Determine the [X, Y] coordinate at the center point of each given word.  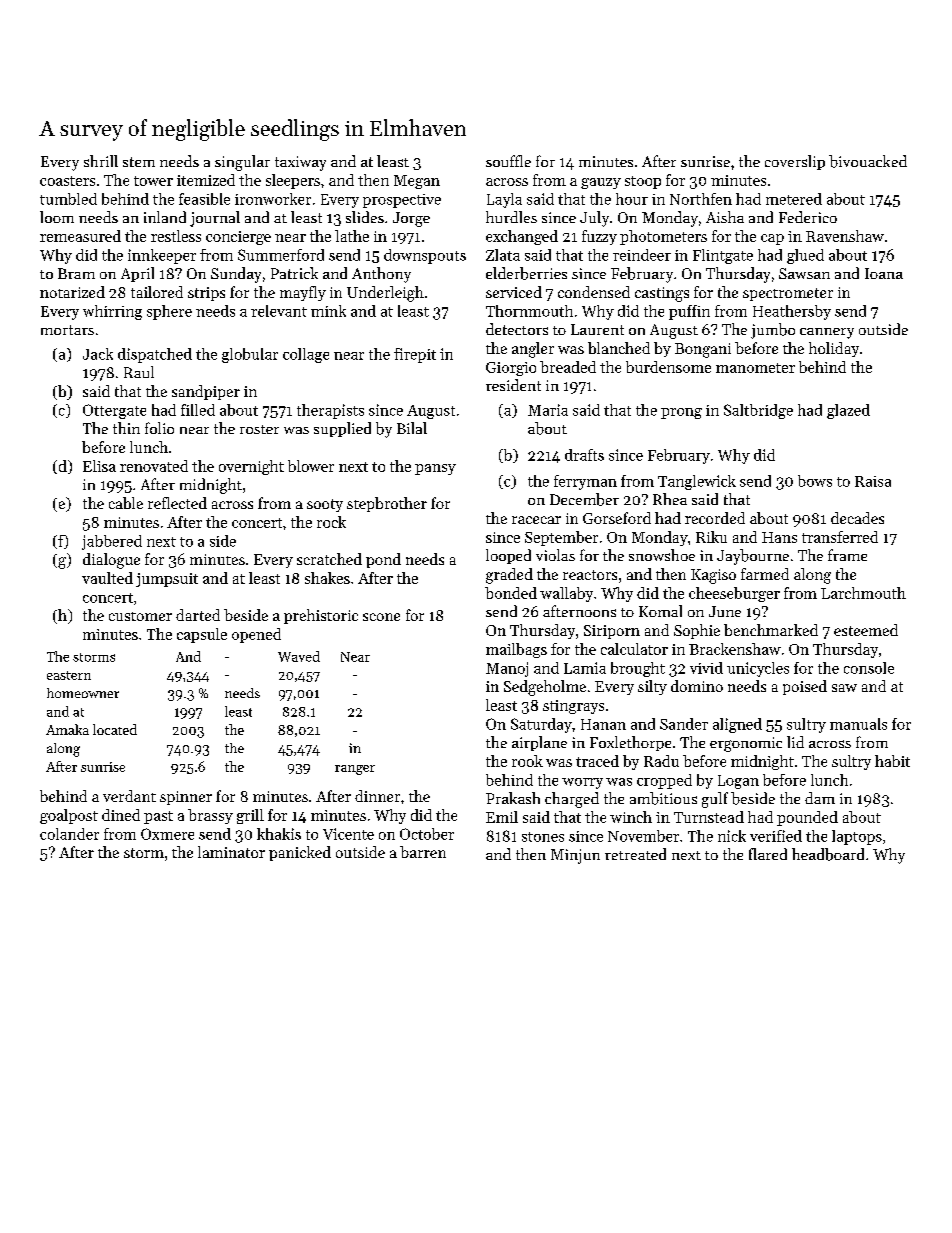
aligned [737, 725]
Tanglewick [697, 482]
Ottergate [114, 411]
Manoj [507, 669]
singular [242, 163]
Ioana [884, 273]
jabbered [112, 542]
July [594, 219]
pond [383, 560]
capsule [202, 635]
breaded [568, 367]
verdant [129, 796]
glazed [848, 411]
